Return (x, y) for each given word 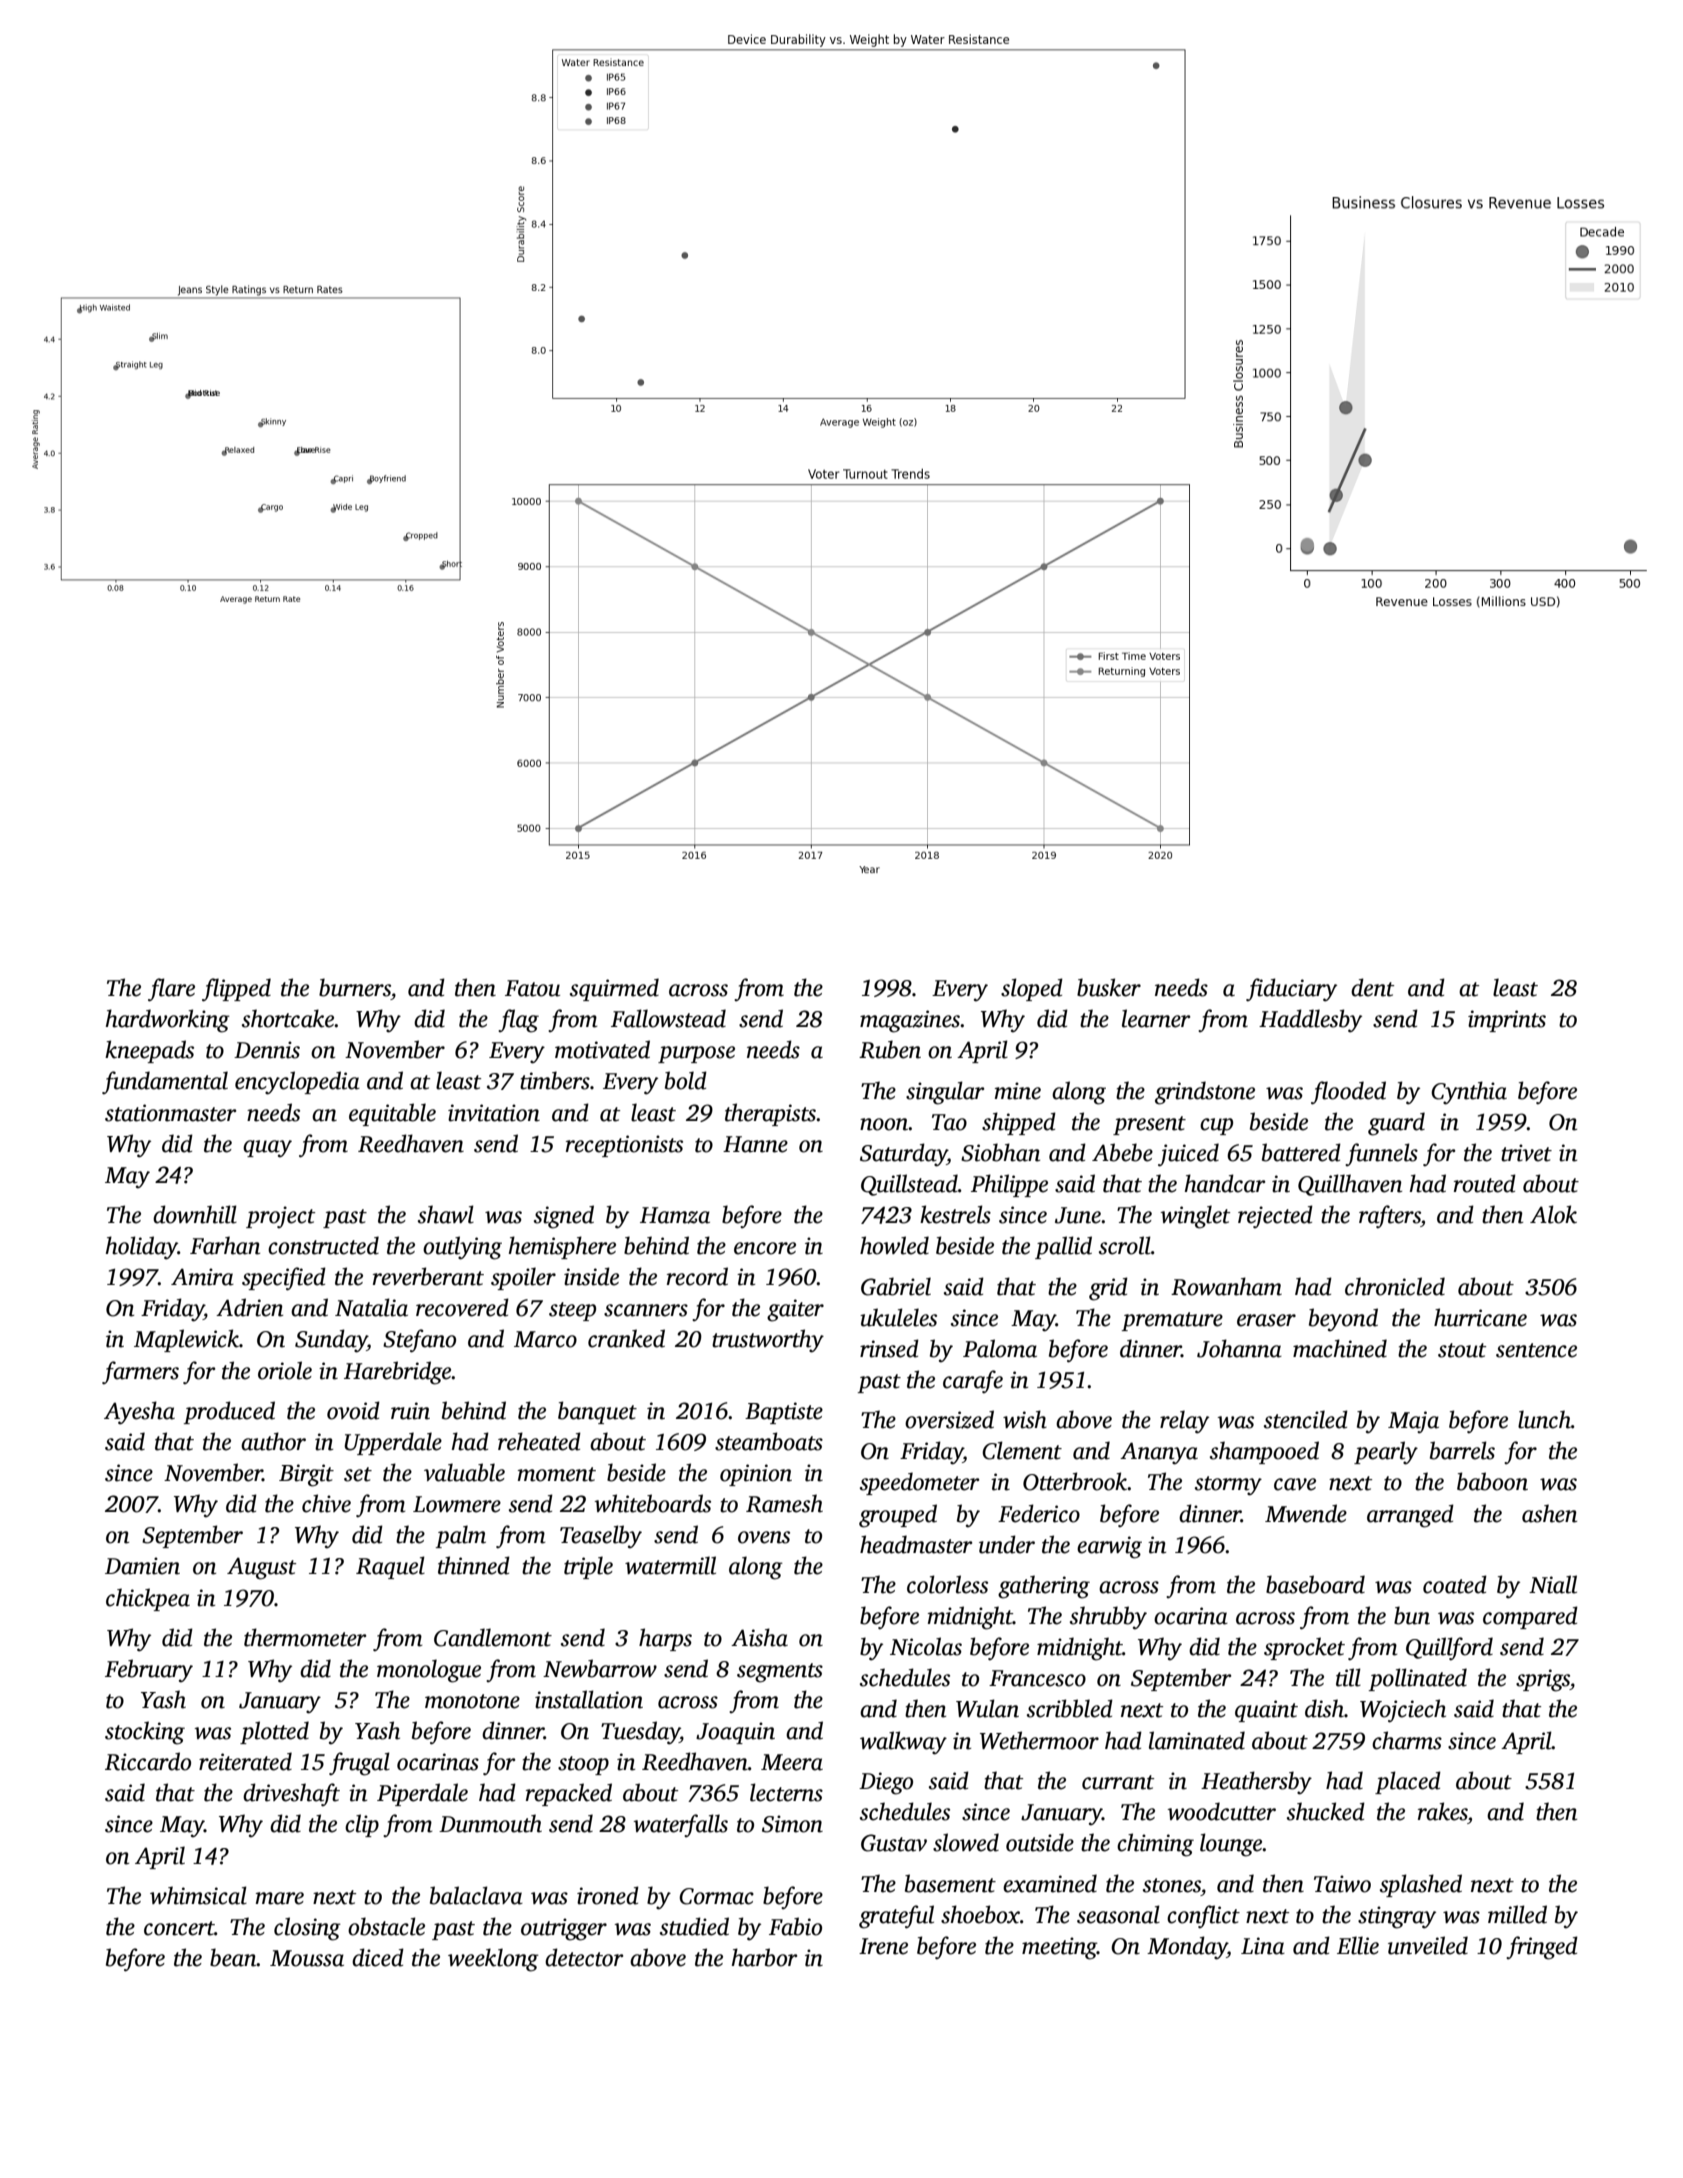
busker (1109, 987)
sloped (1032, 989)
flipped (236, 990)
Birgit (306, 1475)
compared (1530, 1617)
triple (588, 1567)
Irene (883, 1946)
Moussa (307, 1958)
